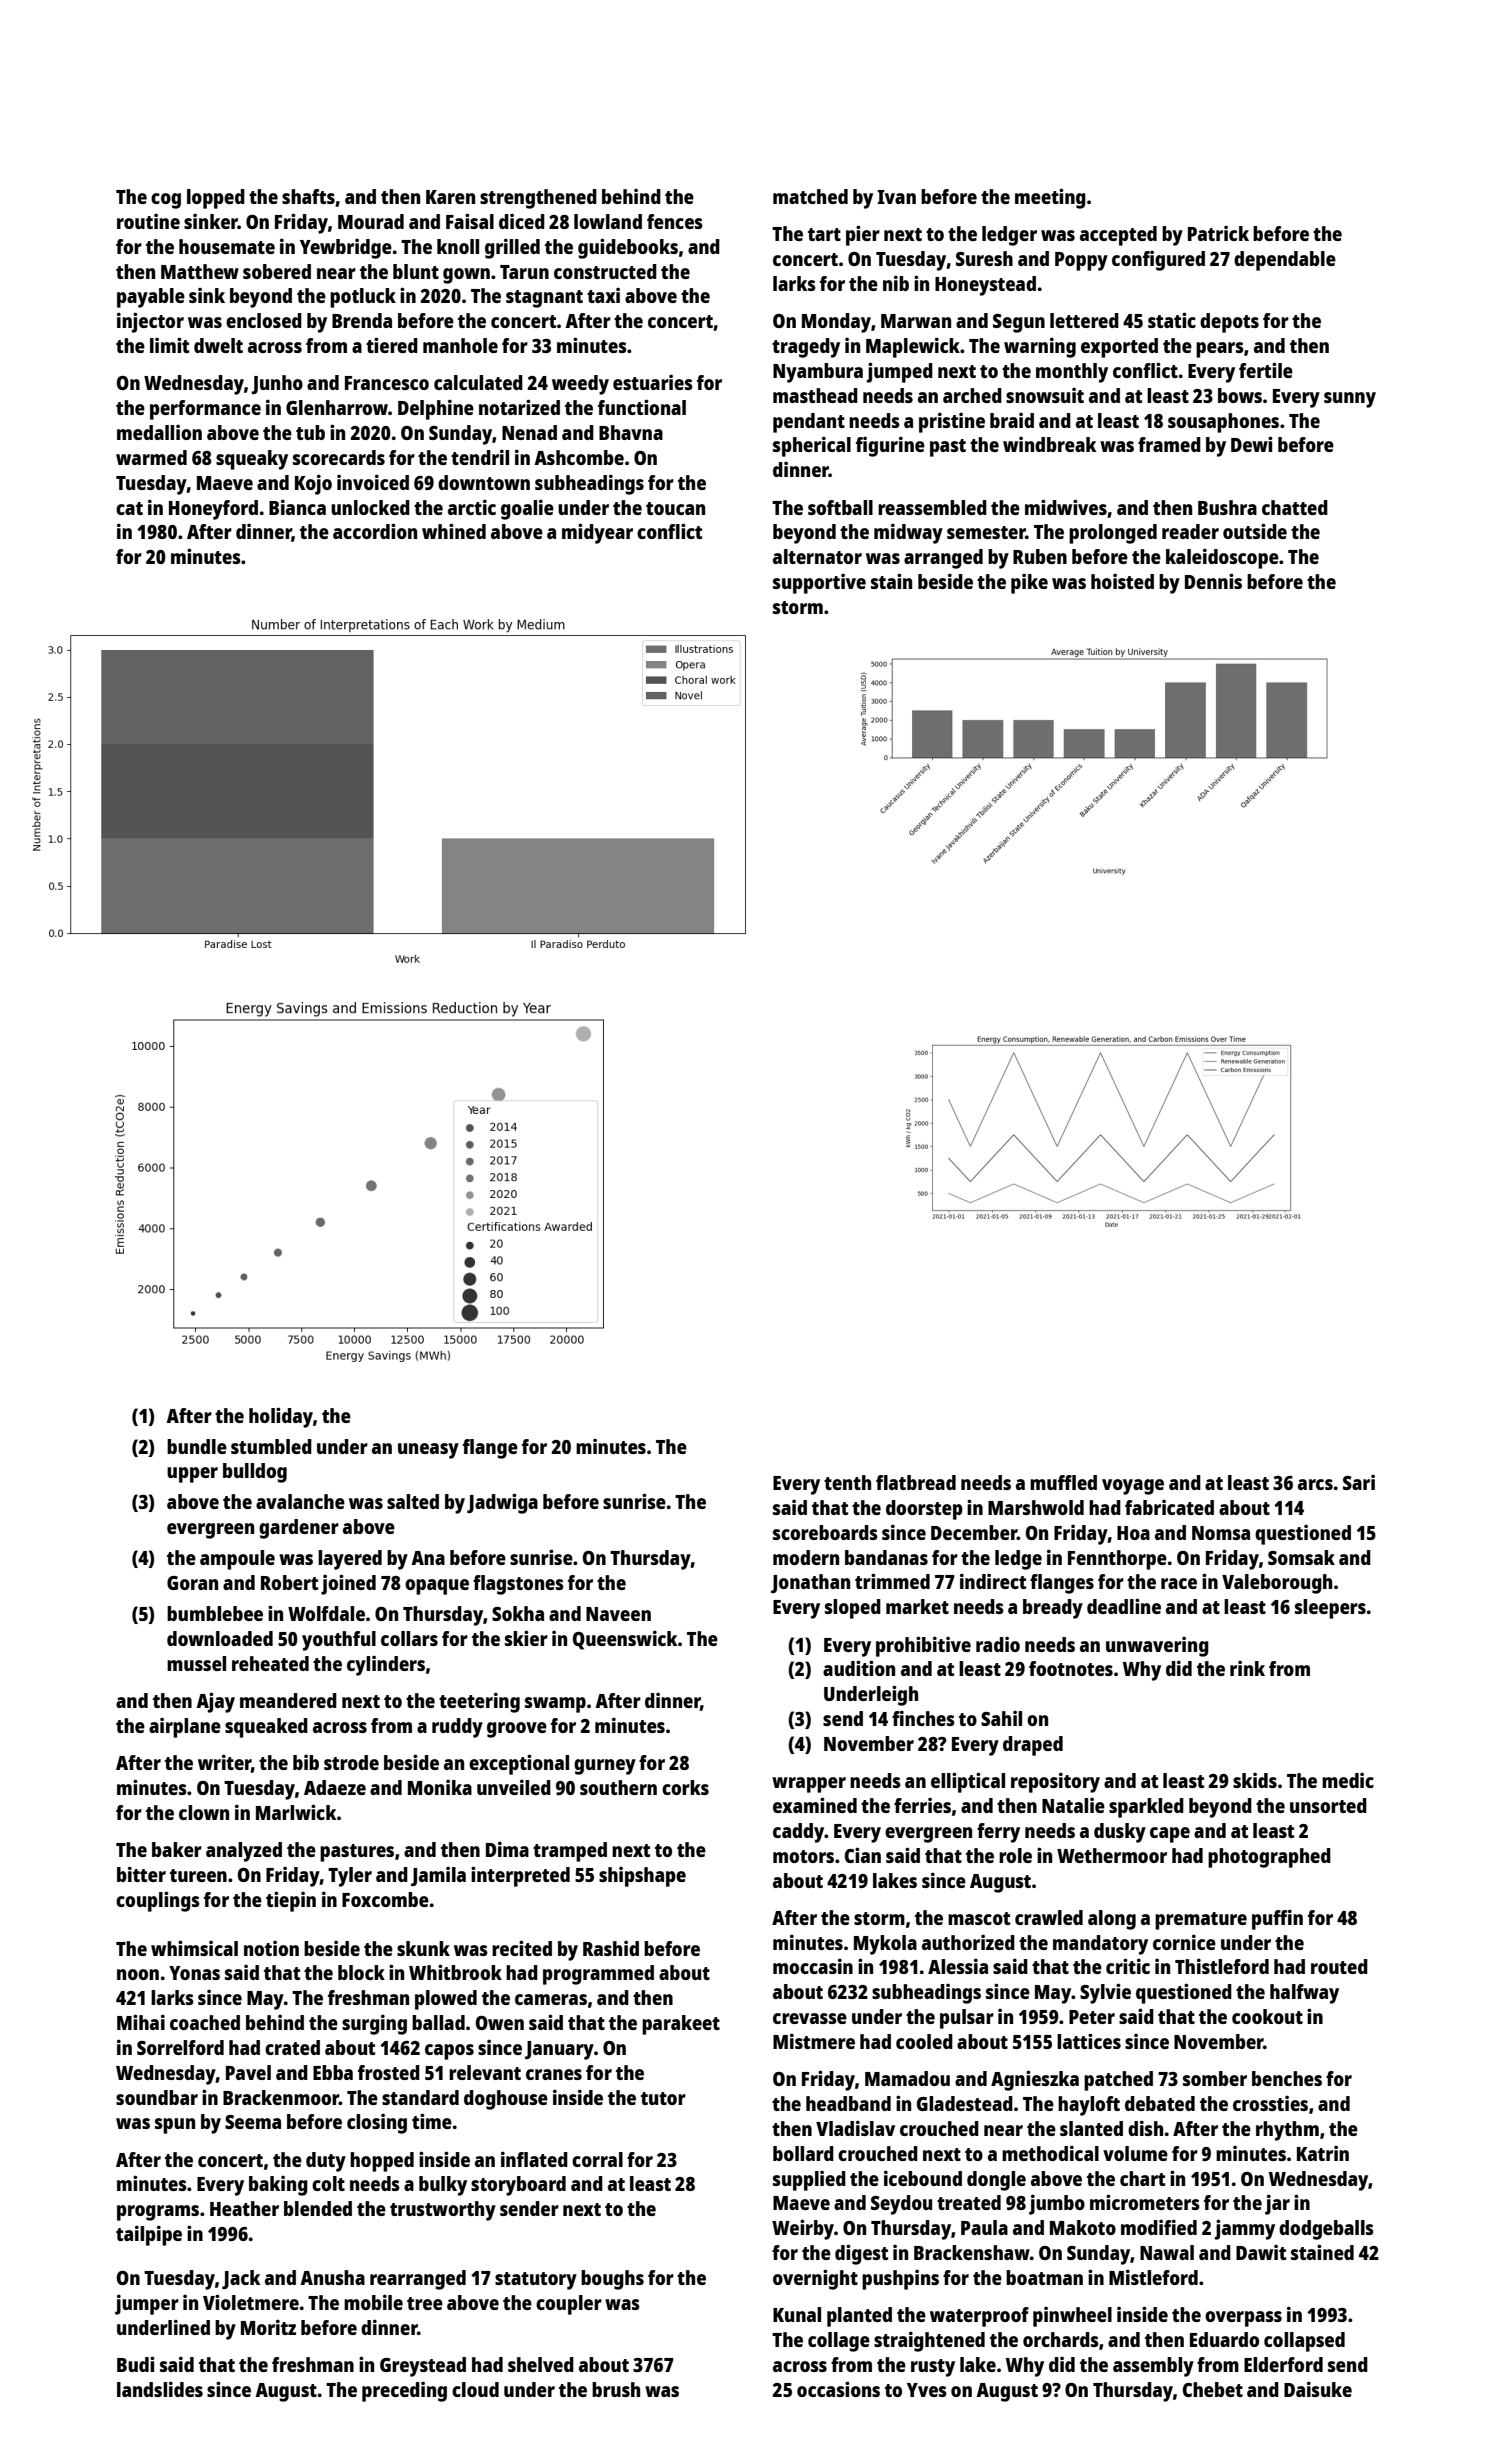 The image size is (1496, 2464). Describe the element at coordinates (1071, 1668) in the document. I see `footnotes` at that location.
